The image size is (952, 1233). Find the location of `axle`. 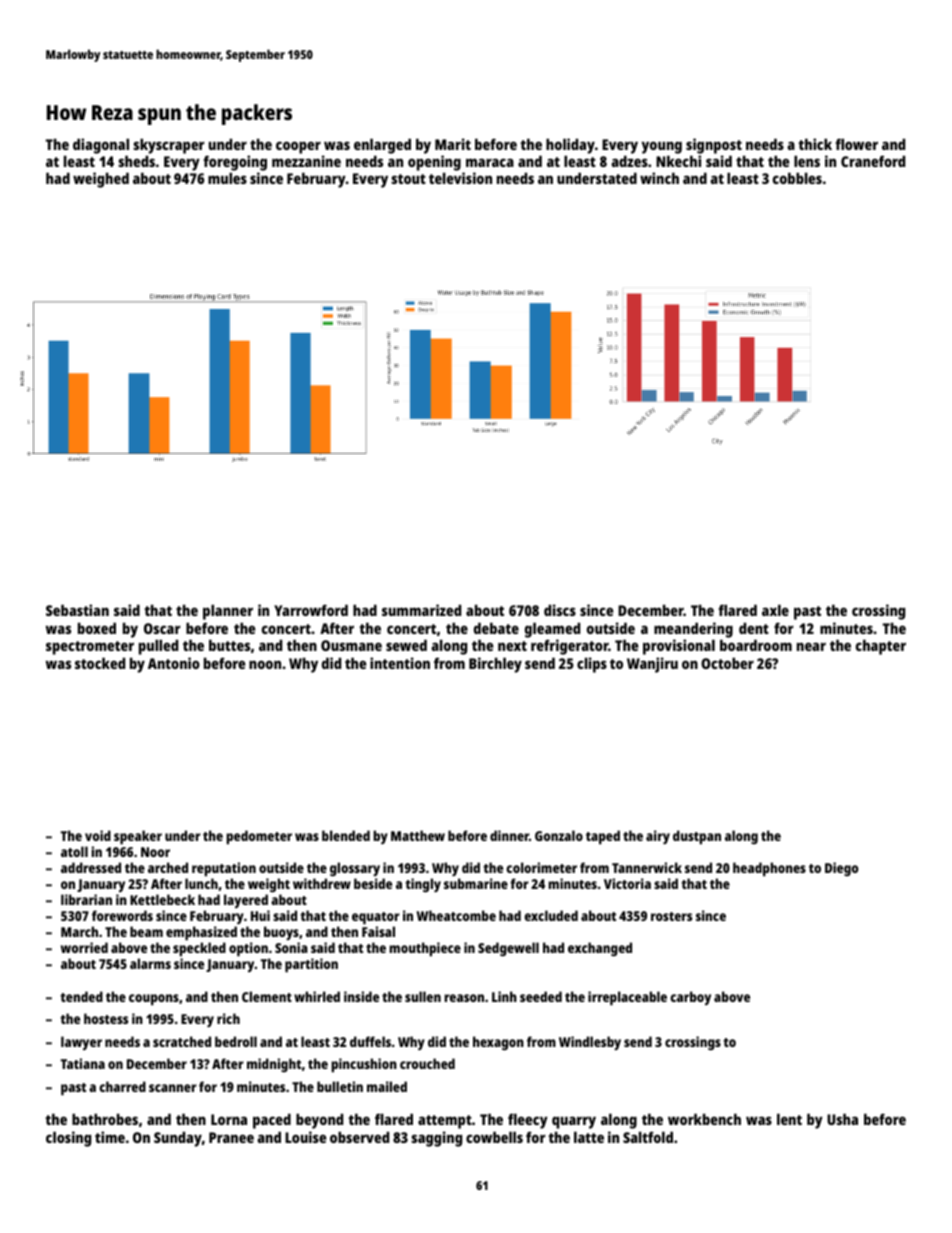

axle is located at coordinates (775, 610).
